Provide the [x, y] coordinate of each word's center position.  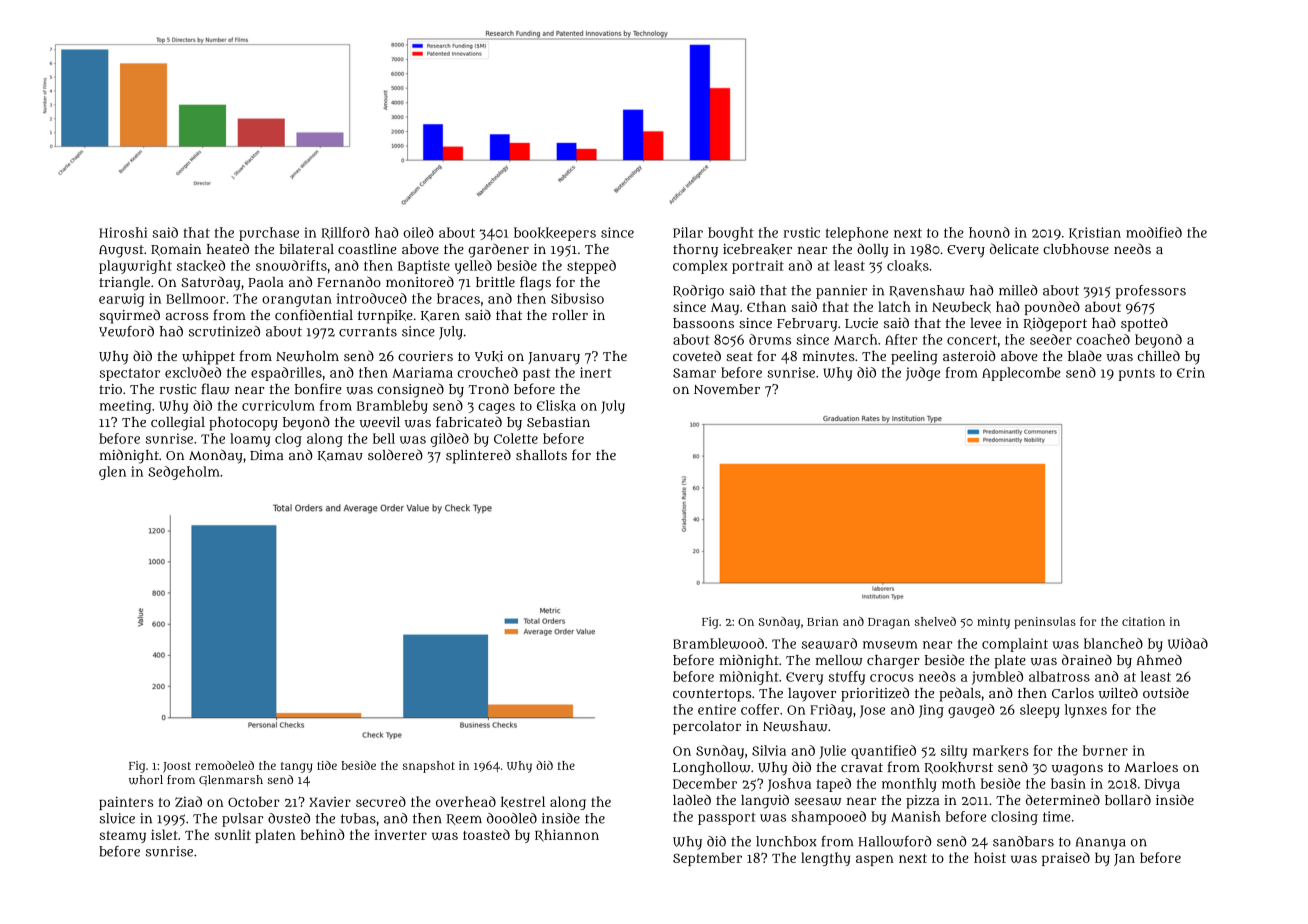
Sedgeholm [184, 473]
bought [731, 234]
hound [989, 232]
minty [993, 623]
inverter [401, 835]
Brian [823, 621]
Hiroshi [123, 232]
